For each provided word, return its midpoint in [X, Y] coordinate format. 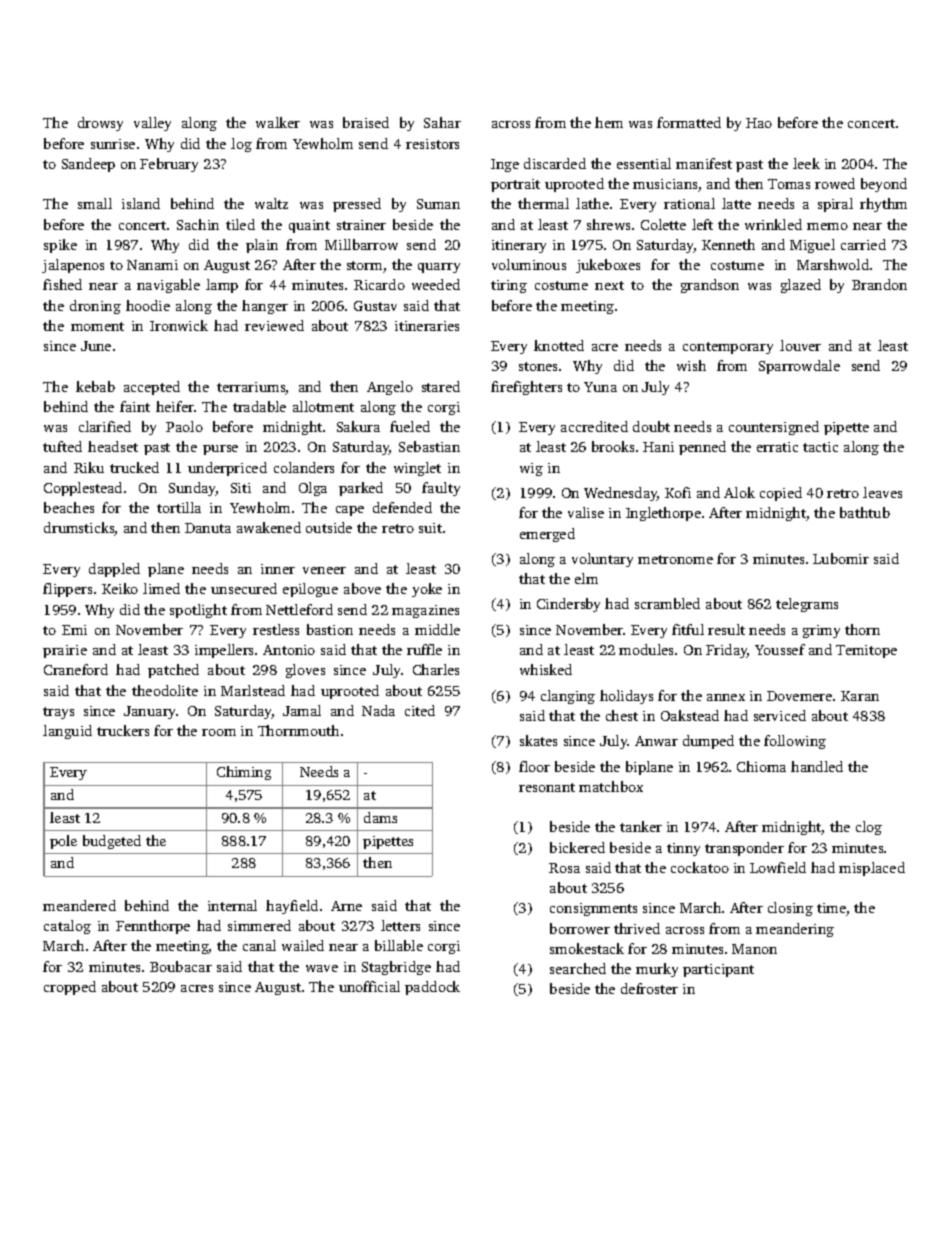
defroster [649, 988]
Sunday [192, 489]
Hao [759, 123]
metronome [675, 559]
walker [278, 122]
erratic [777, 447]
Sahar [442, 122]
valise [586, 512]
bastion [330, 629]
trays [58, 713]
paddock [432, 988]
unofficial [369, 986]
